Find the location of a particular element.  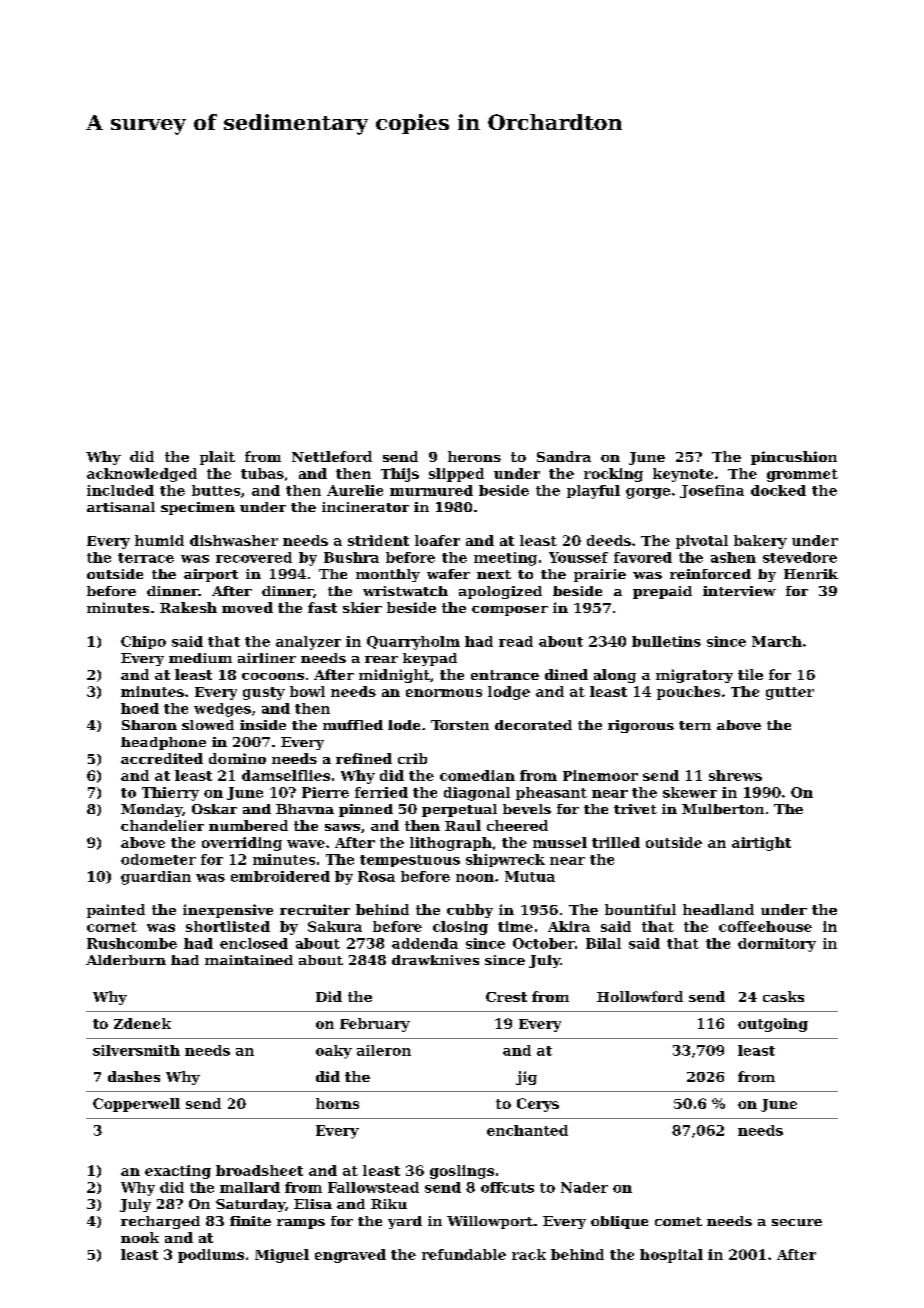

nook is located at coordinates (140, 1237).
